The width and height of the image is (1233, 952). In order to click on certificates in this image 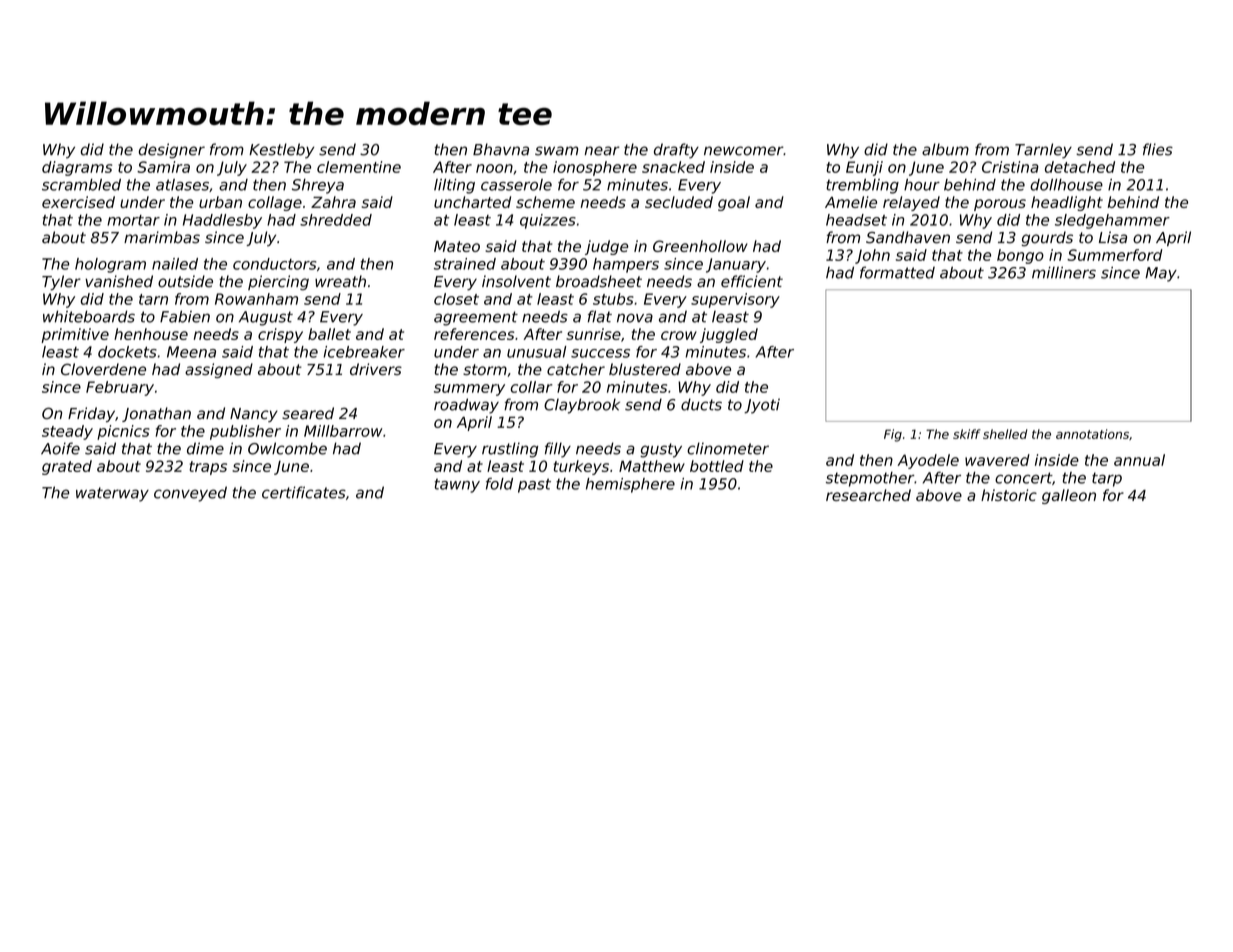, I will do `click(304, 492)`.
